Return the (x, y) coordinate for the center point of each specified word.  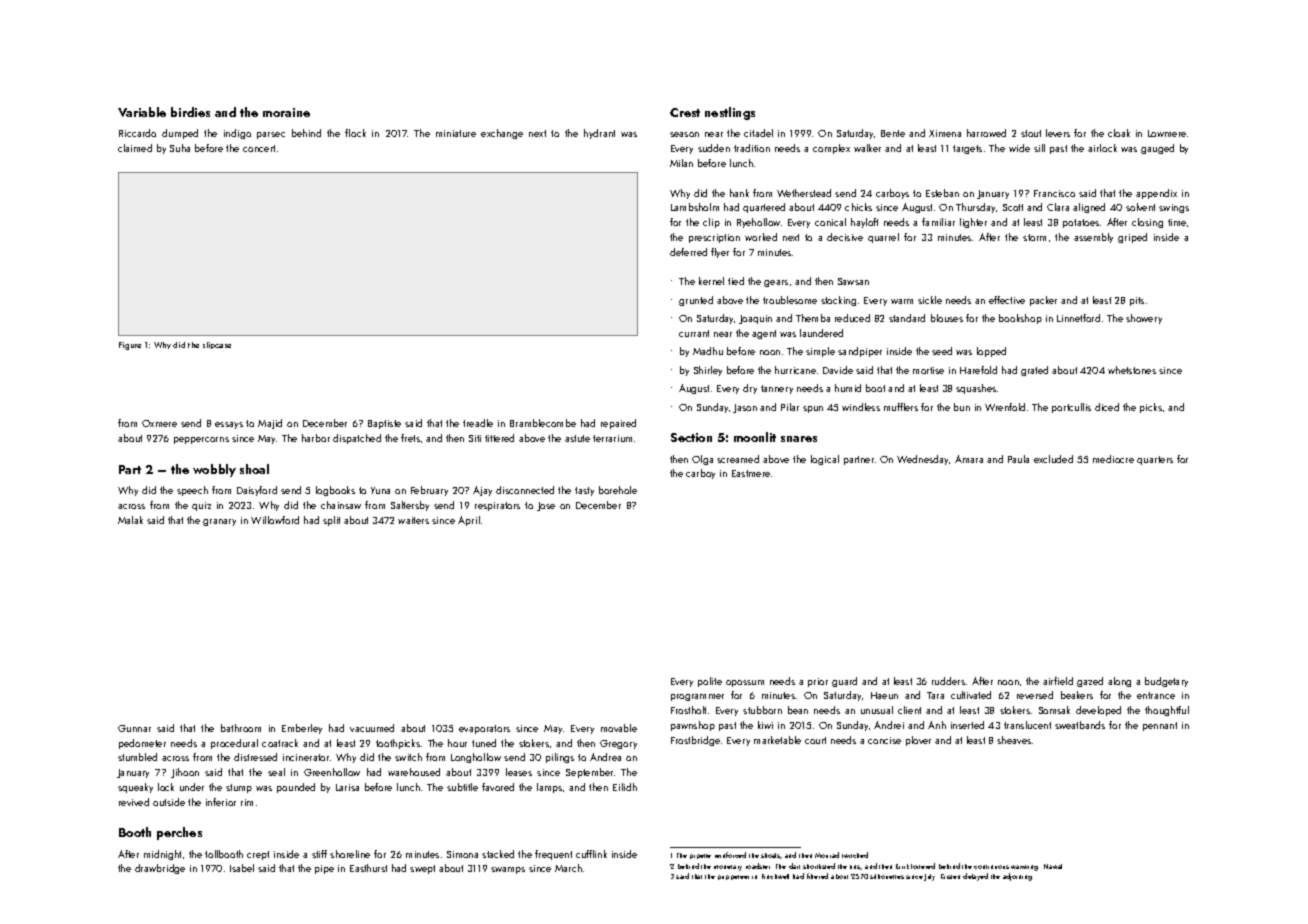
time (1177, 222)
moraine (286, 112)
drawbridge (160, 869)
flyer (720, 253)
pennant (1160, 726)
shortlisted (819, 866)
